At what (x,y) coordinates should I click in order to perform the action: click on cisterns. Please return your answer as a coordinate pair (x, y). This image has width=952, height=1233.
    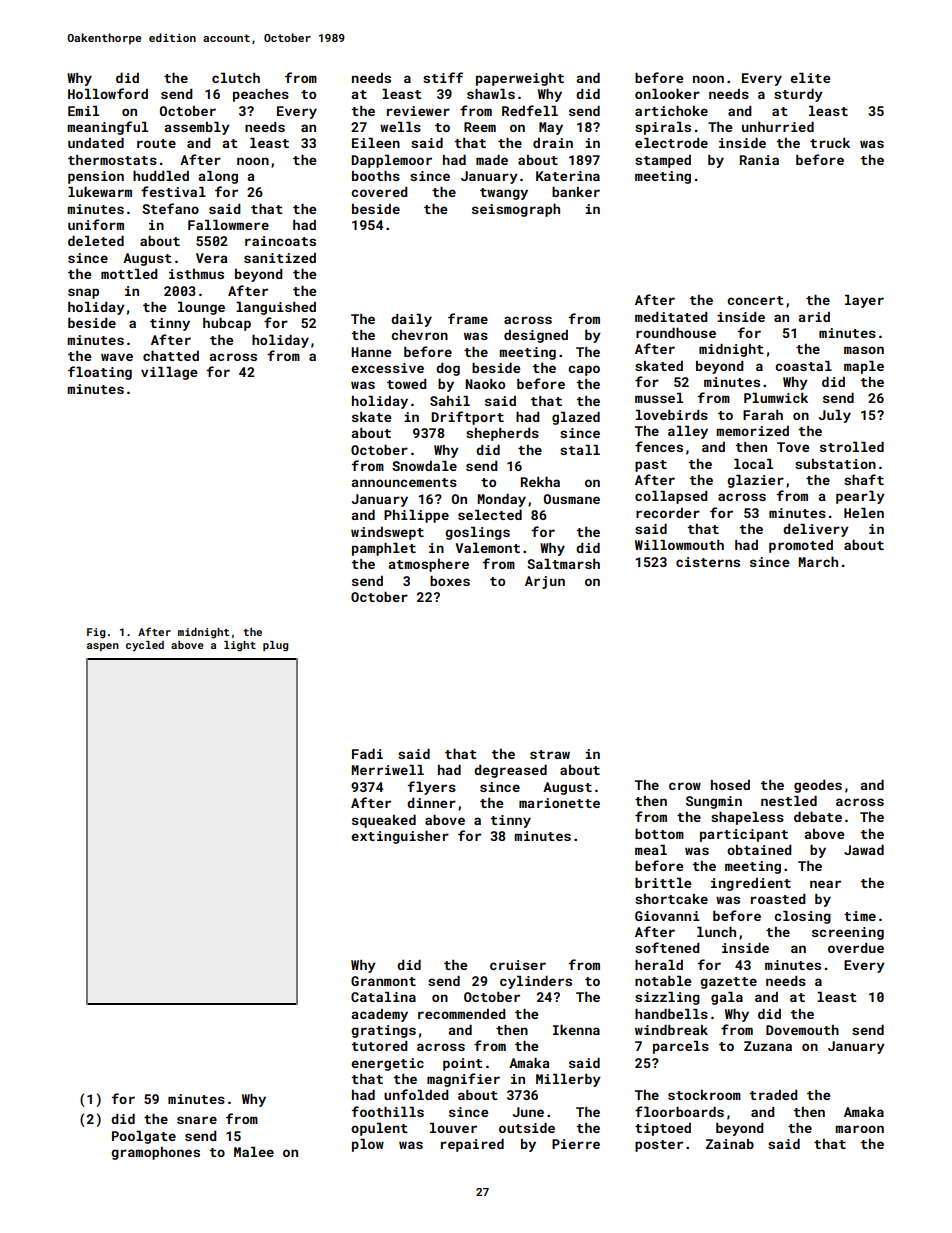
    Looking at the image, I should click on (708, 562).
